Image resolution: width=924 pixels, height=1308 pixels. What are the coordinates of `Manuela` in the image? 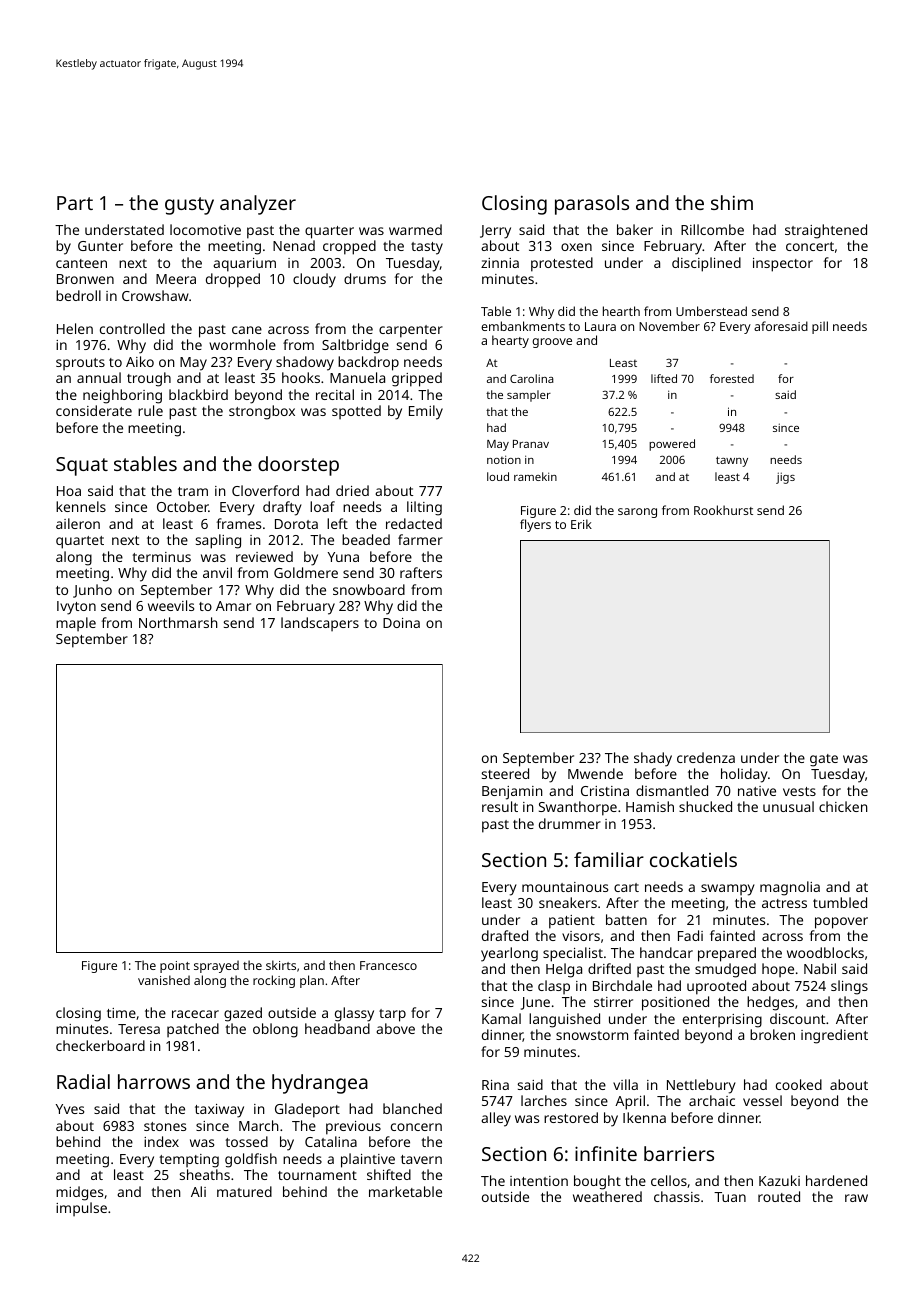 It's located at (357, 377).
